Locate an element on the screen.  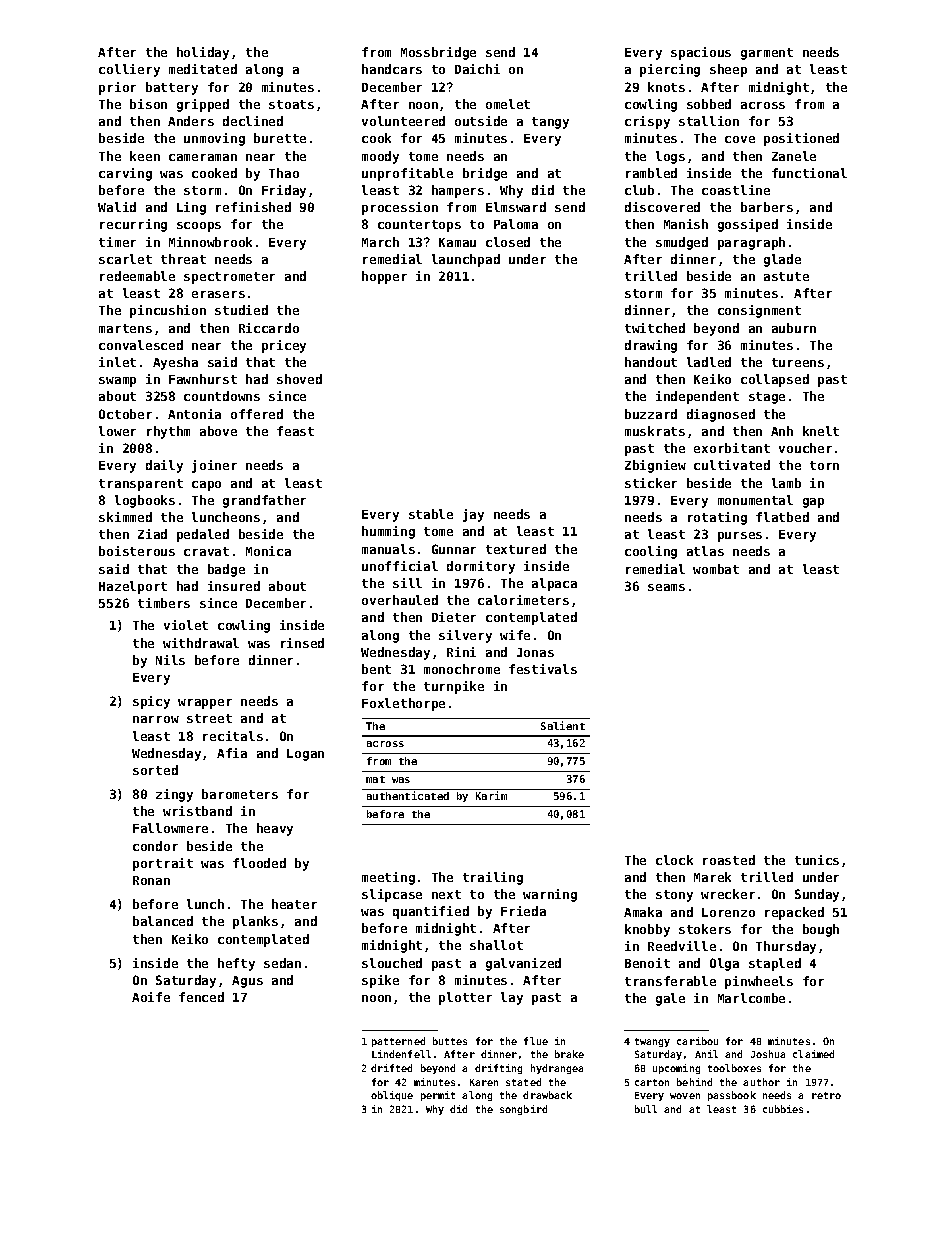
Elmsward is located at coordinates (516, 207).
